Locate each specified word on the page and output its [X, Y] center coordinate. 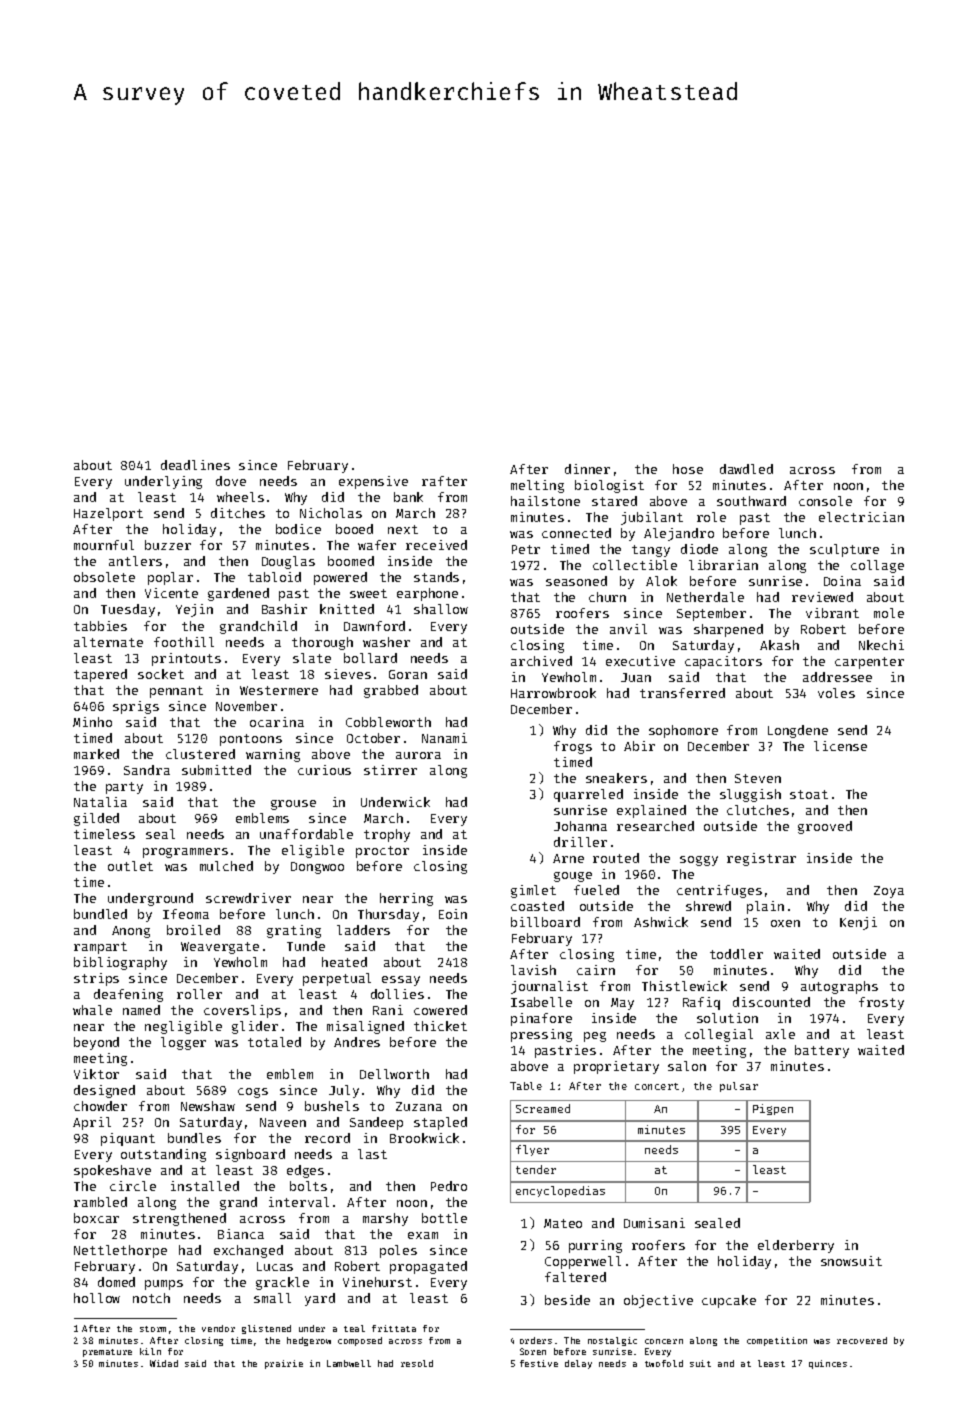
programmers [185, 853]
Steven [758, 778]
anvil [628, 629]
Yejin [194, 610]
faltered [575, 1277]
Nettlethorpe [120, 1251]
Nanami [444, 738]
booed [354, 529]
